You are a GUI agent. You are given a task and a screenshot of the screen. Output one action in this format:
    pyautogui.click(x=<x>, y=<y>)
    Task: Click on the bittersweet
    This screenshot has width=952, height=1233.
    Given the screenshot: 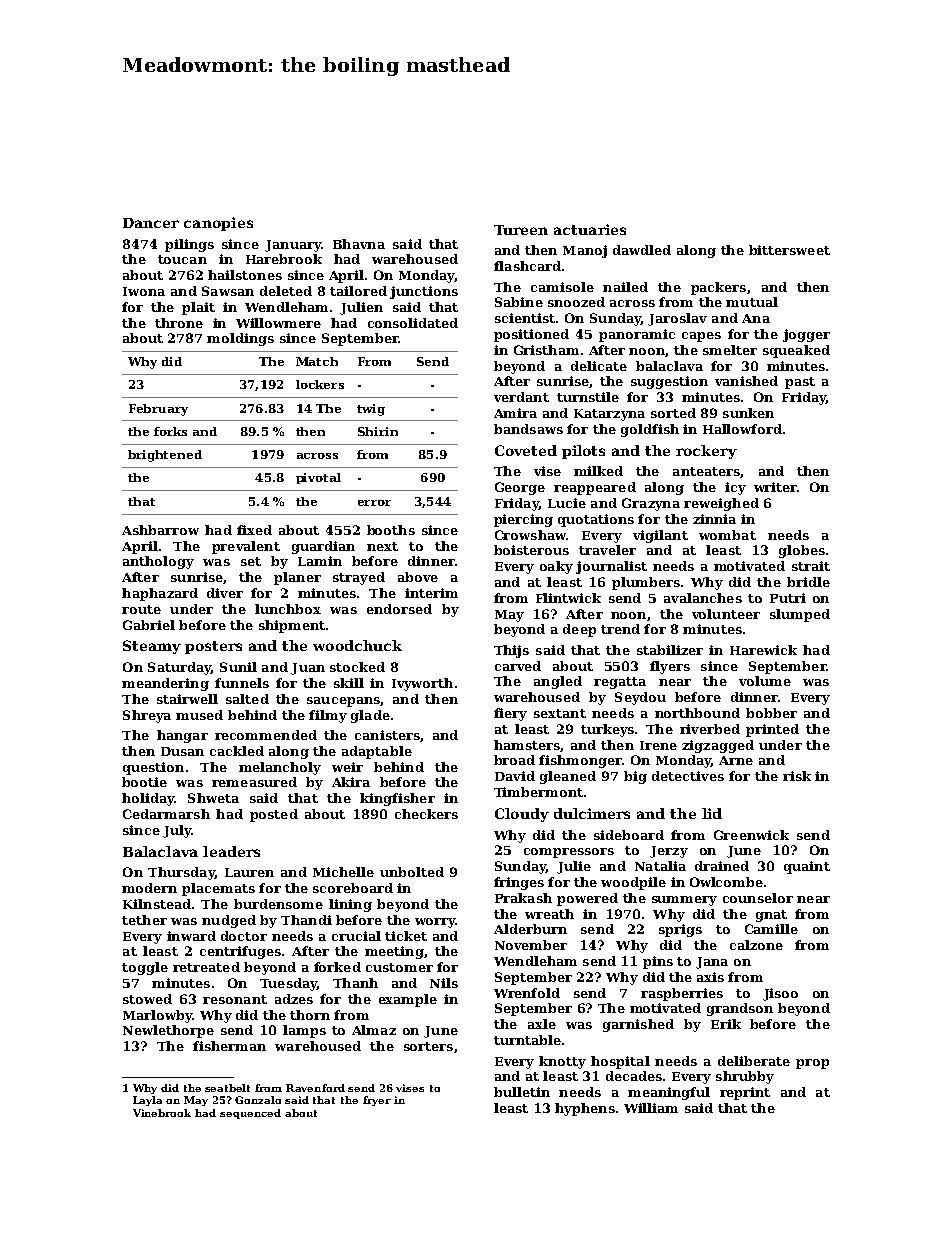 What is the action you would take?
    pyautogui.click(x=789, y=250)
